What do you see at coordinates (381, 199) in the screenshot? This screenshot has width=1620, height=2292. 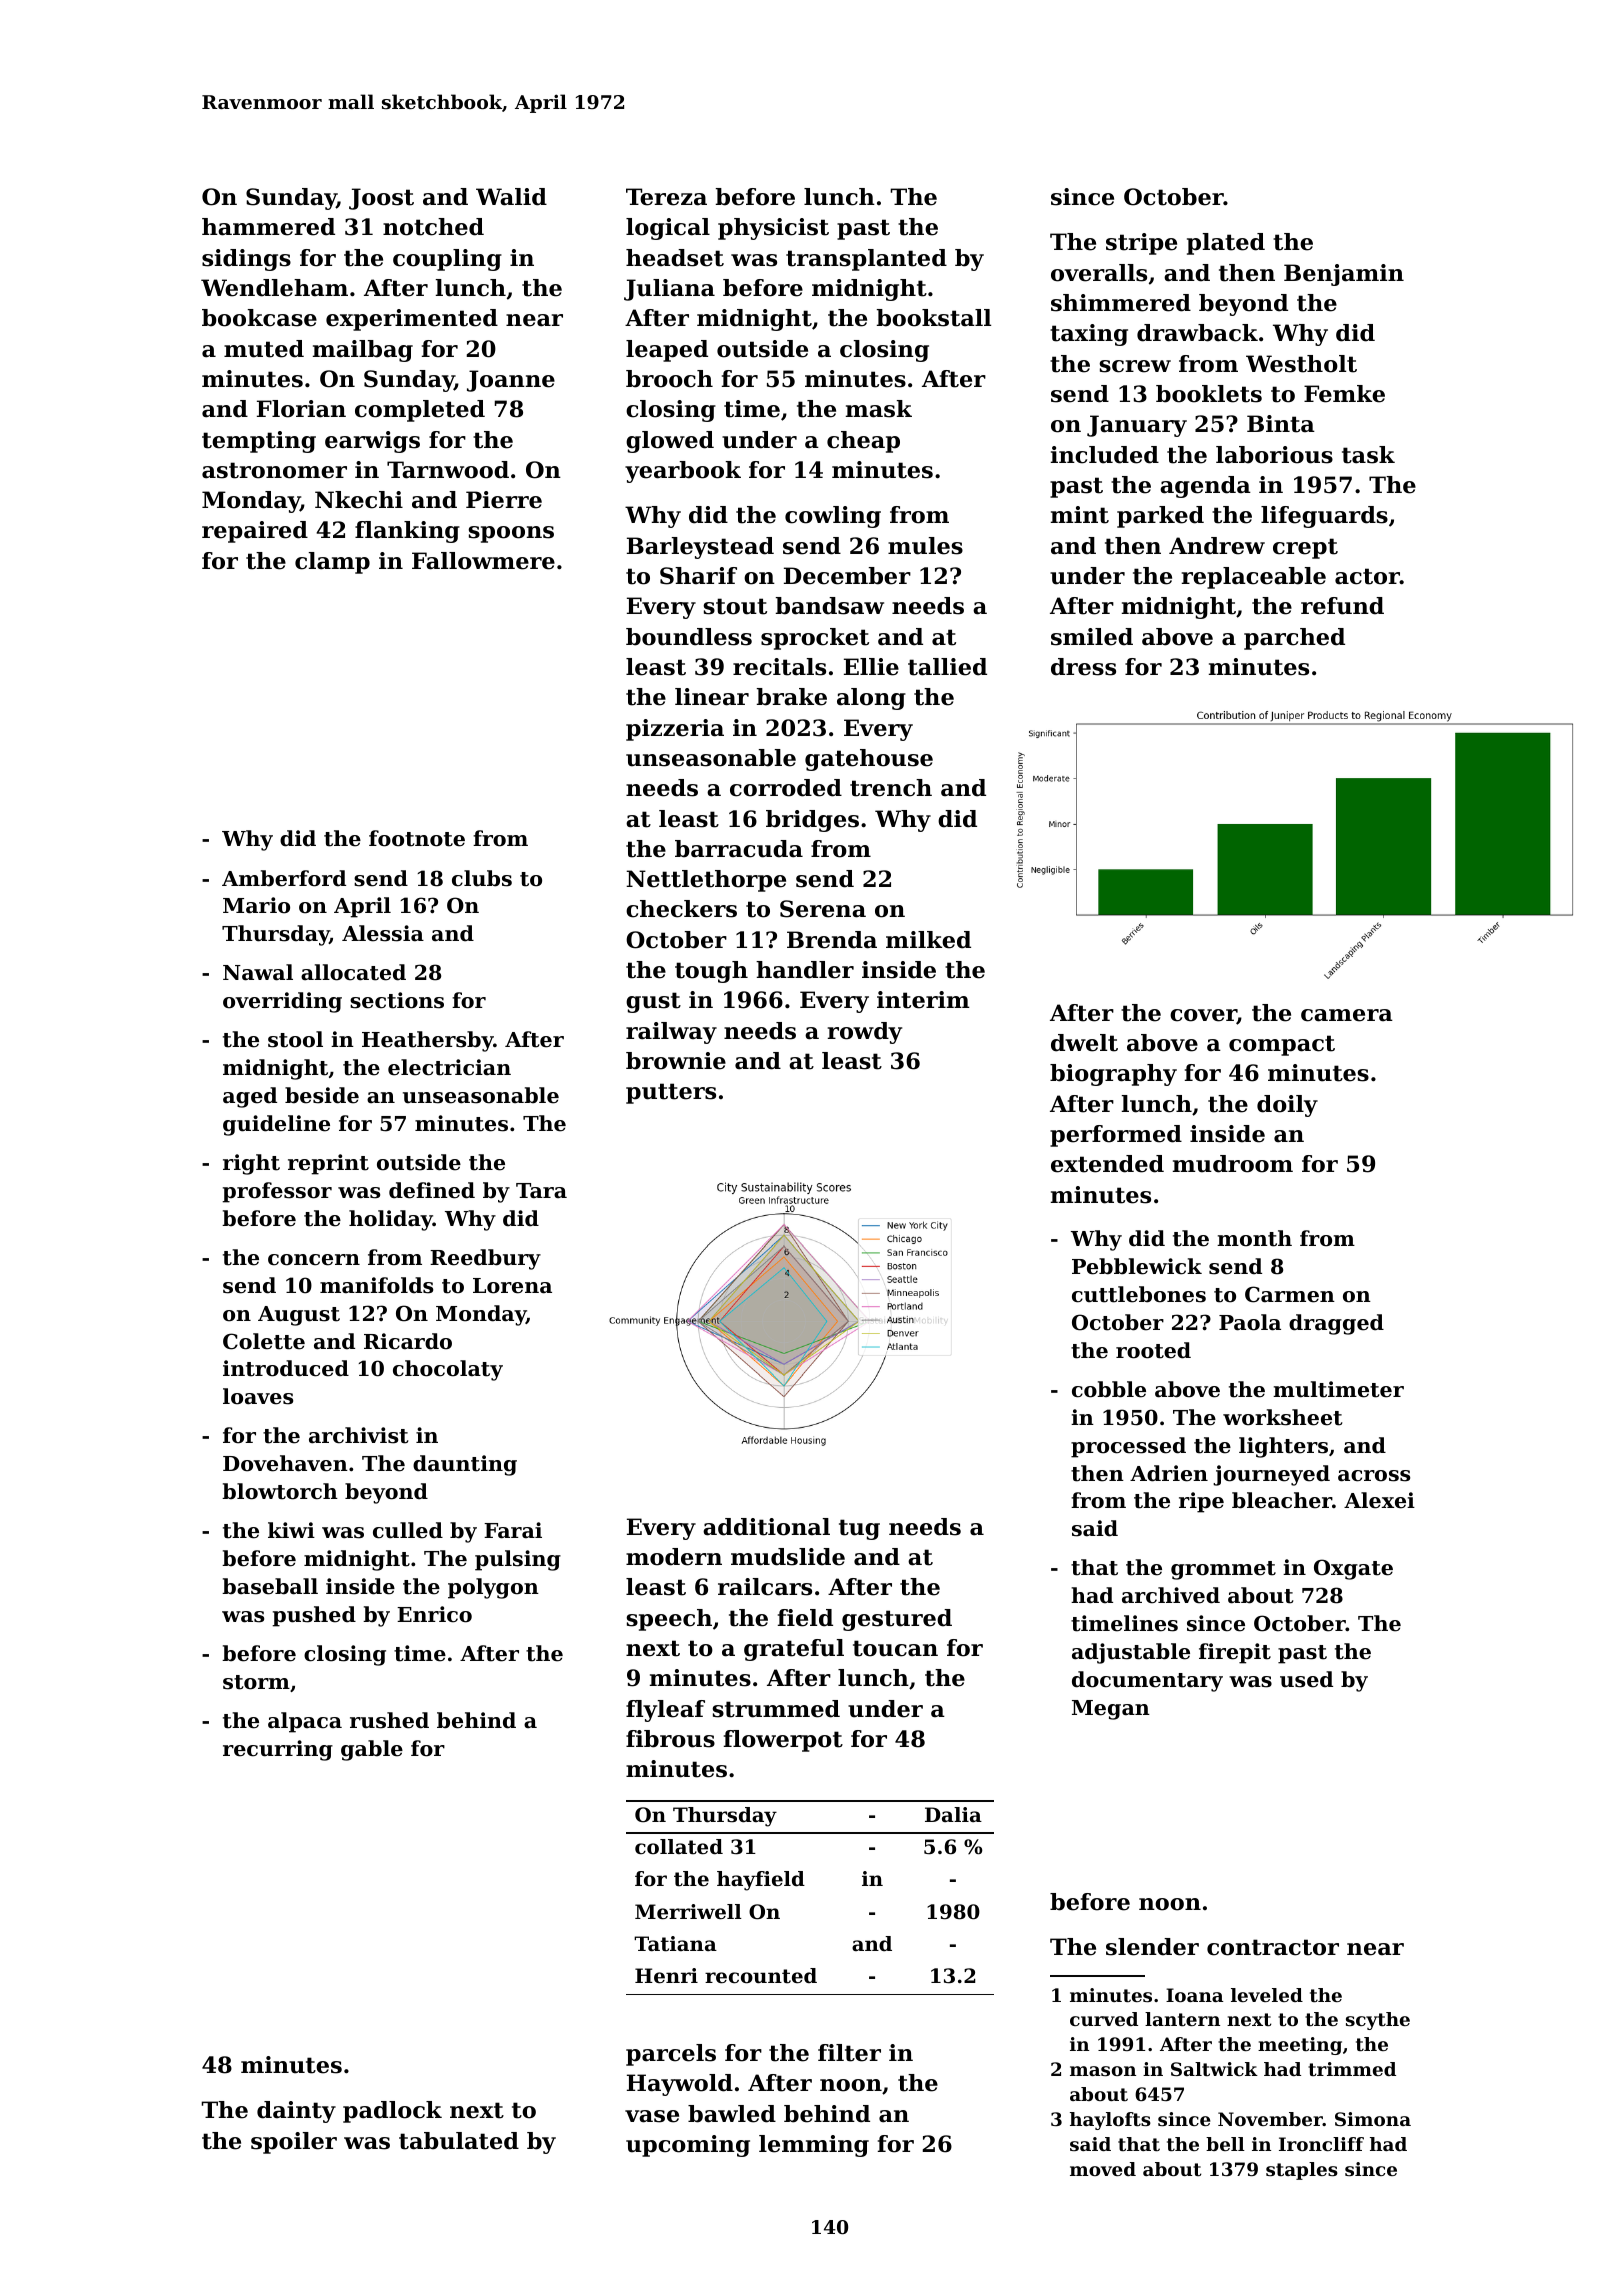 I see `Joost` at bounding box center [381, 199].
